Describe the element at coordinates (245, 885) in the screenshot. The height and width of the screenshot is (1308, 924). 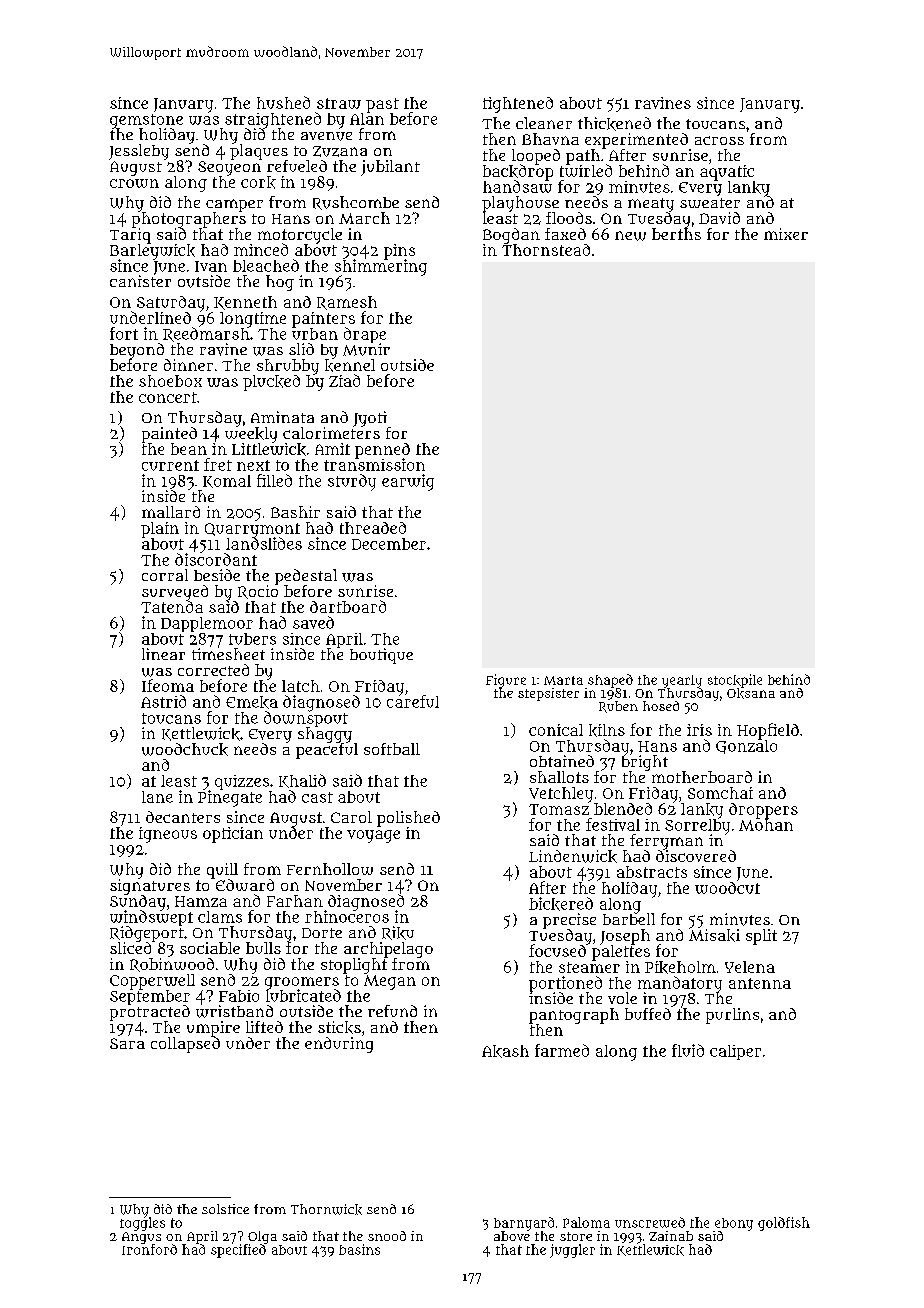
I see `Edward` at that location.
